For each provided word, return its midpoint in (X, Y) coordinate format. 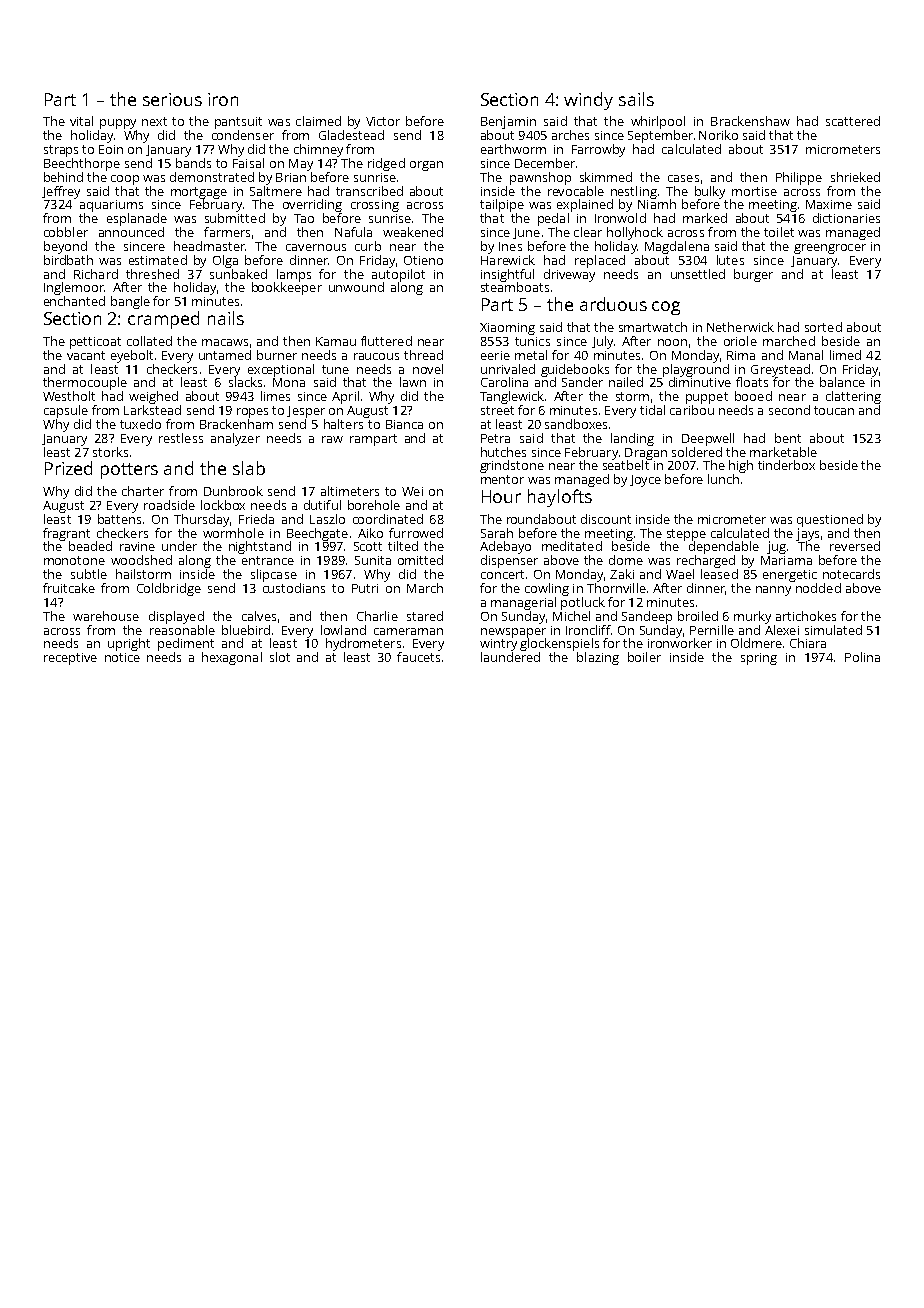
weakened (413, 232)
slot (280, 657)
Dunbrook (233, 491)
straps (61, 151)
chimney (318, 150)
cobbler (66, 232)
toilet (779, 232)
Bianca (404, 424)
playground (696, 370)
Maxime (829, 204)
